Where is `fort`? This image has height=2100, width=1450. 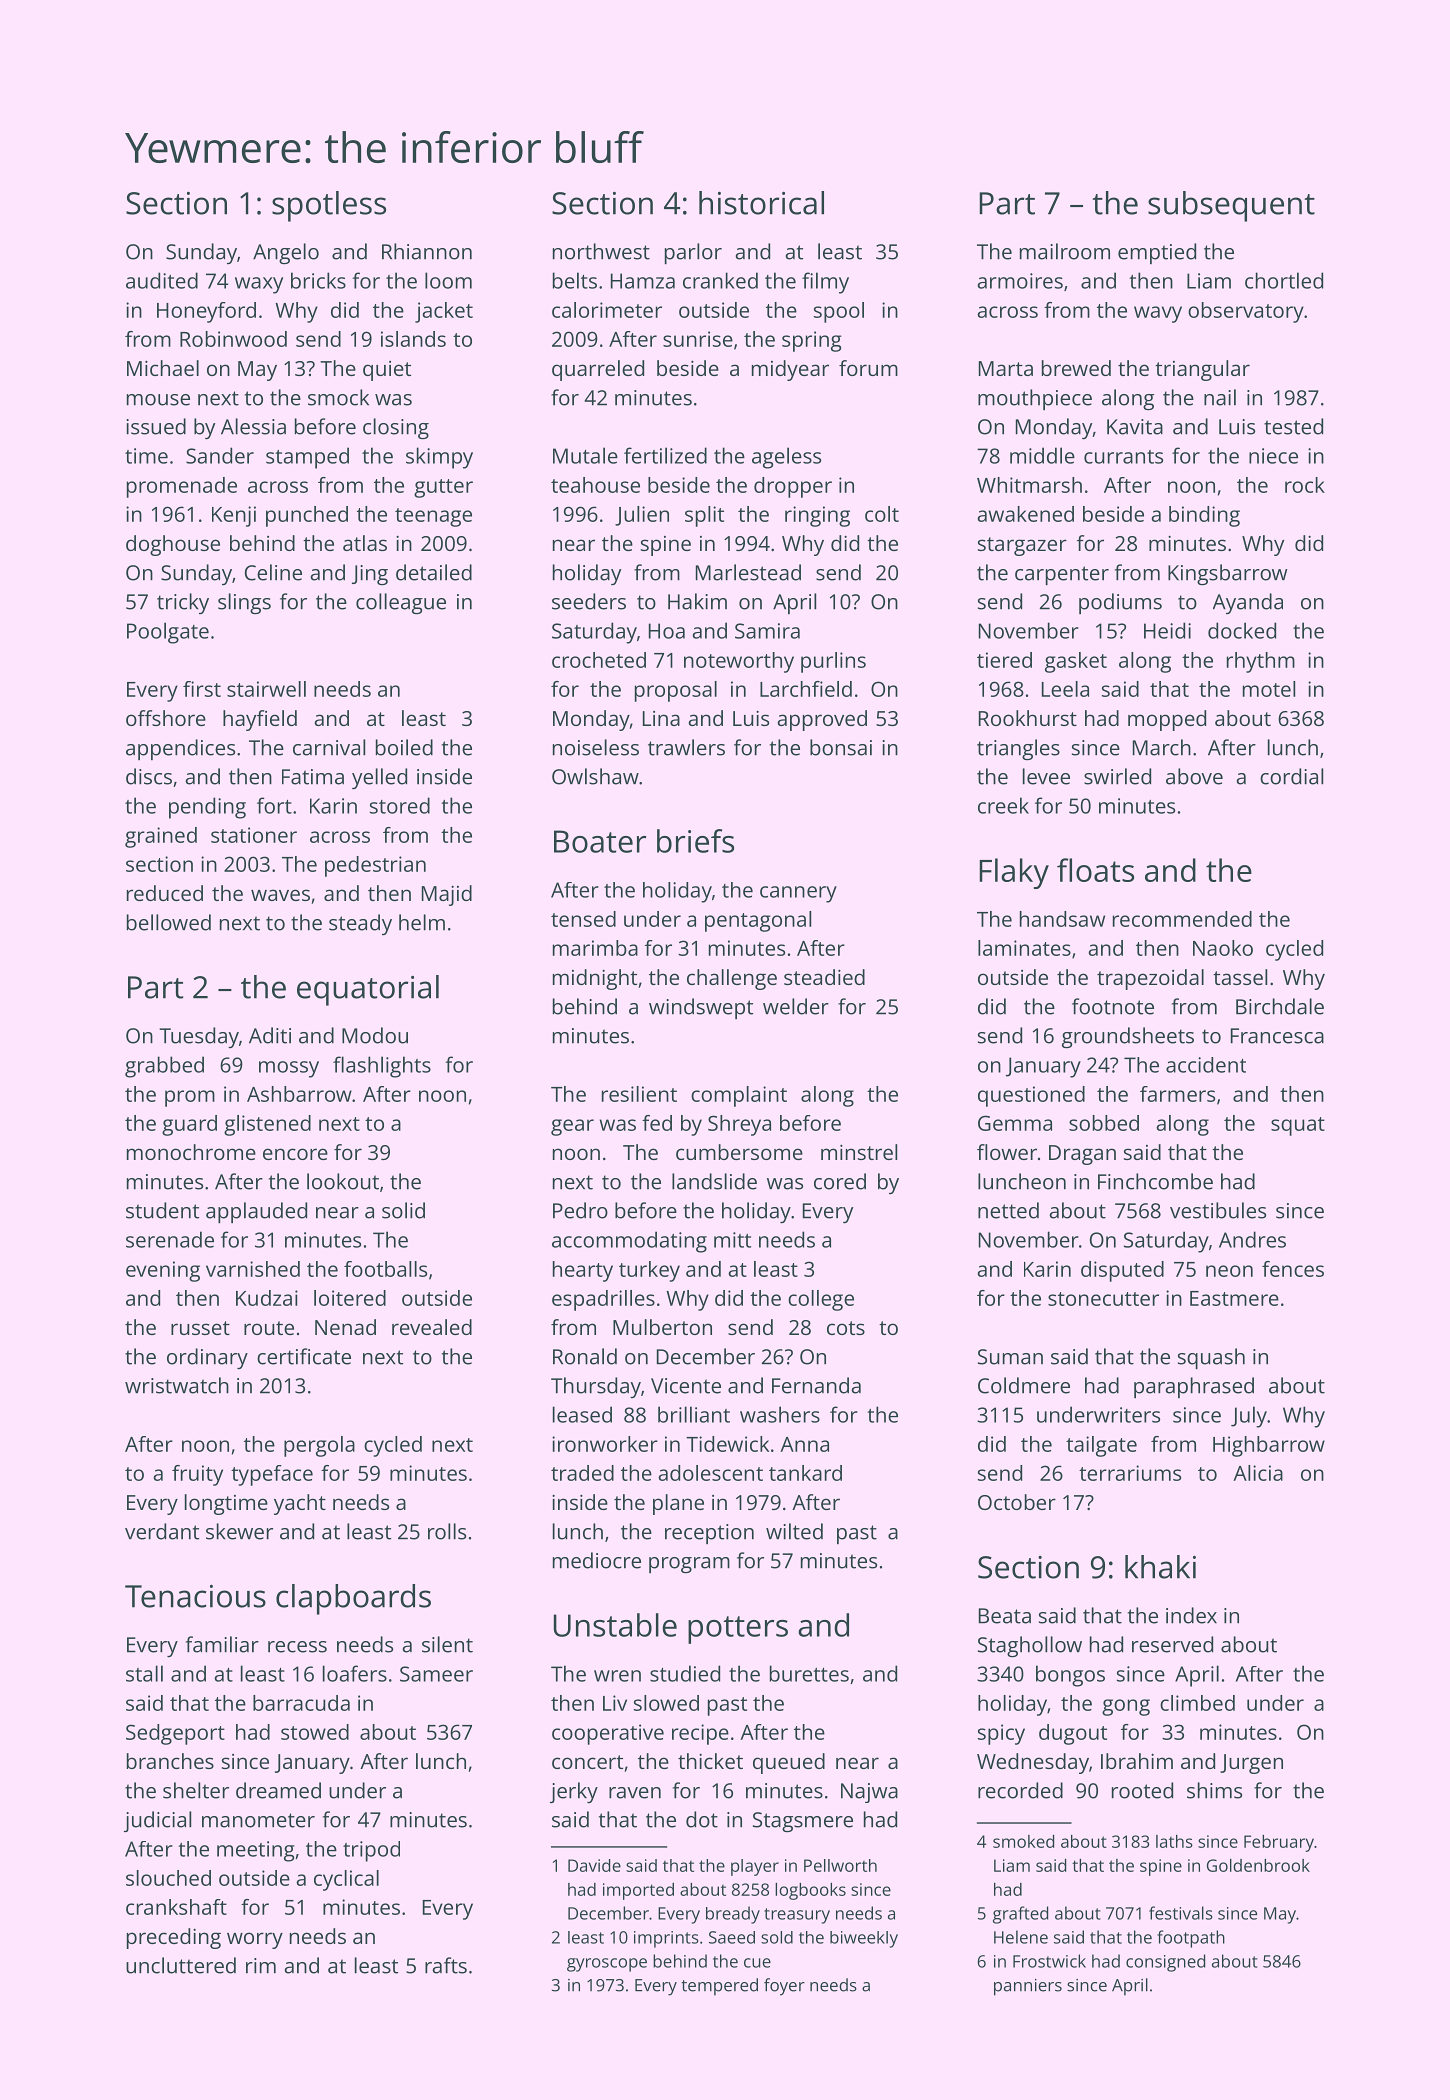 fort is located at coordinates (274, 805).
